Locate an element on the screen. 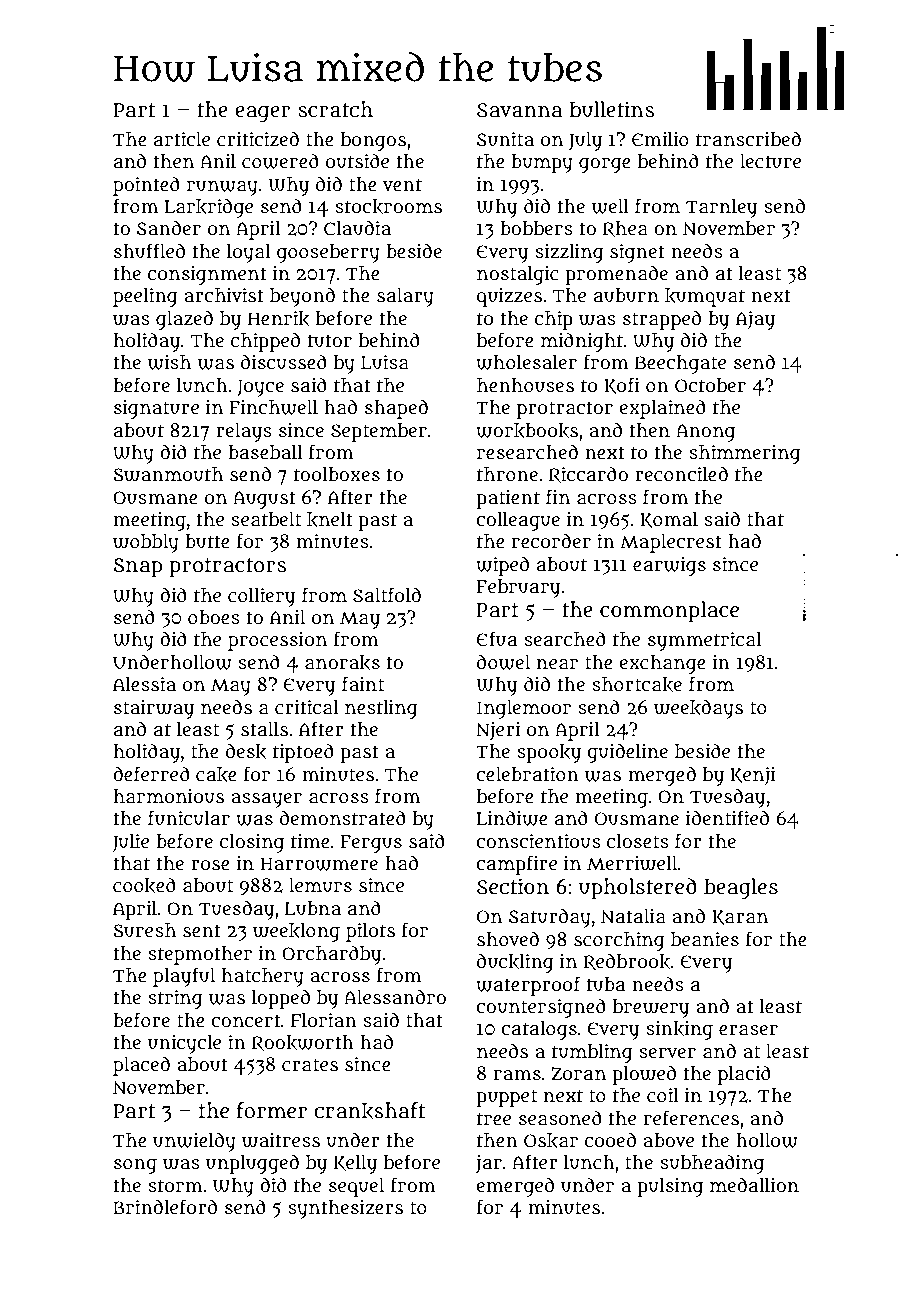 The width and height of the screenshot is (924, 1314). Kenji is located at coordinates (752, 776).
